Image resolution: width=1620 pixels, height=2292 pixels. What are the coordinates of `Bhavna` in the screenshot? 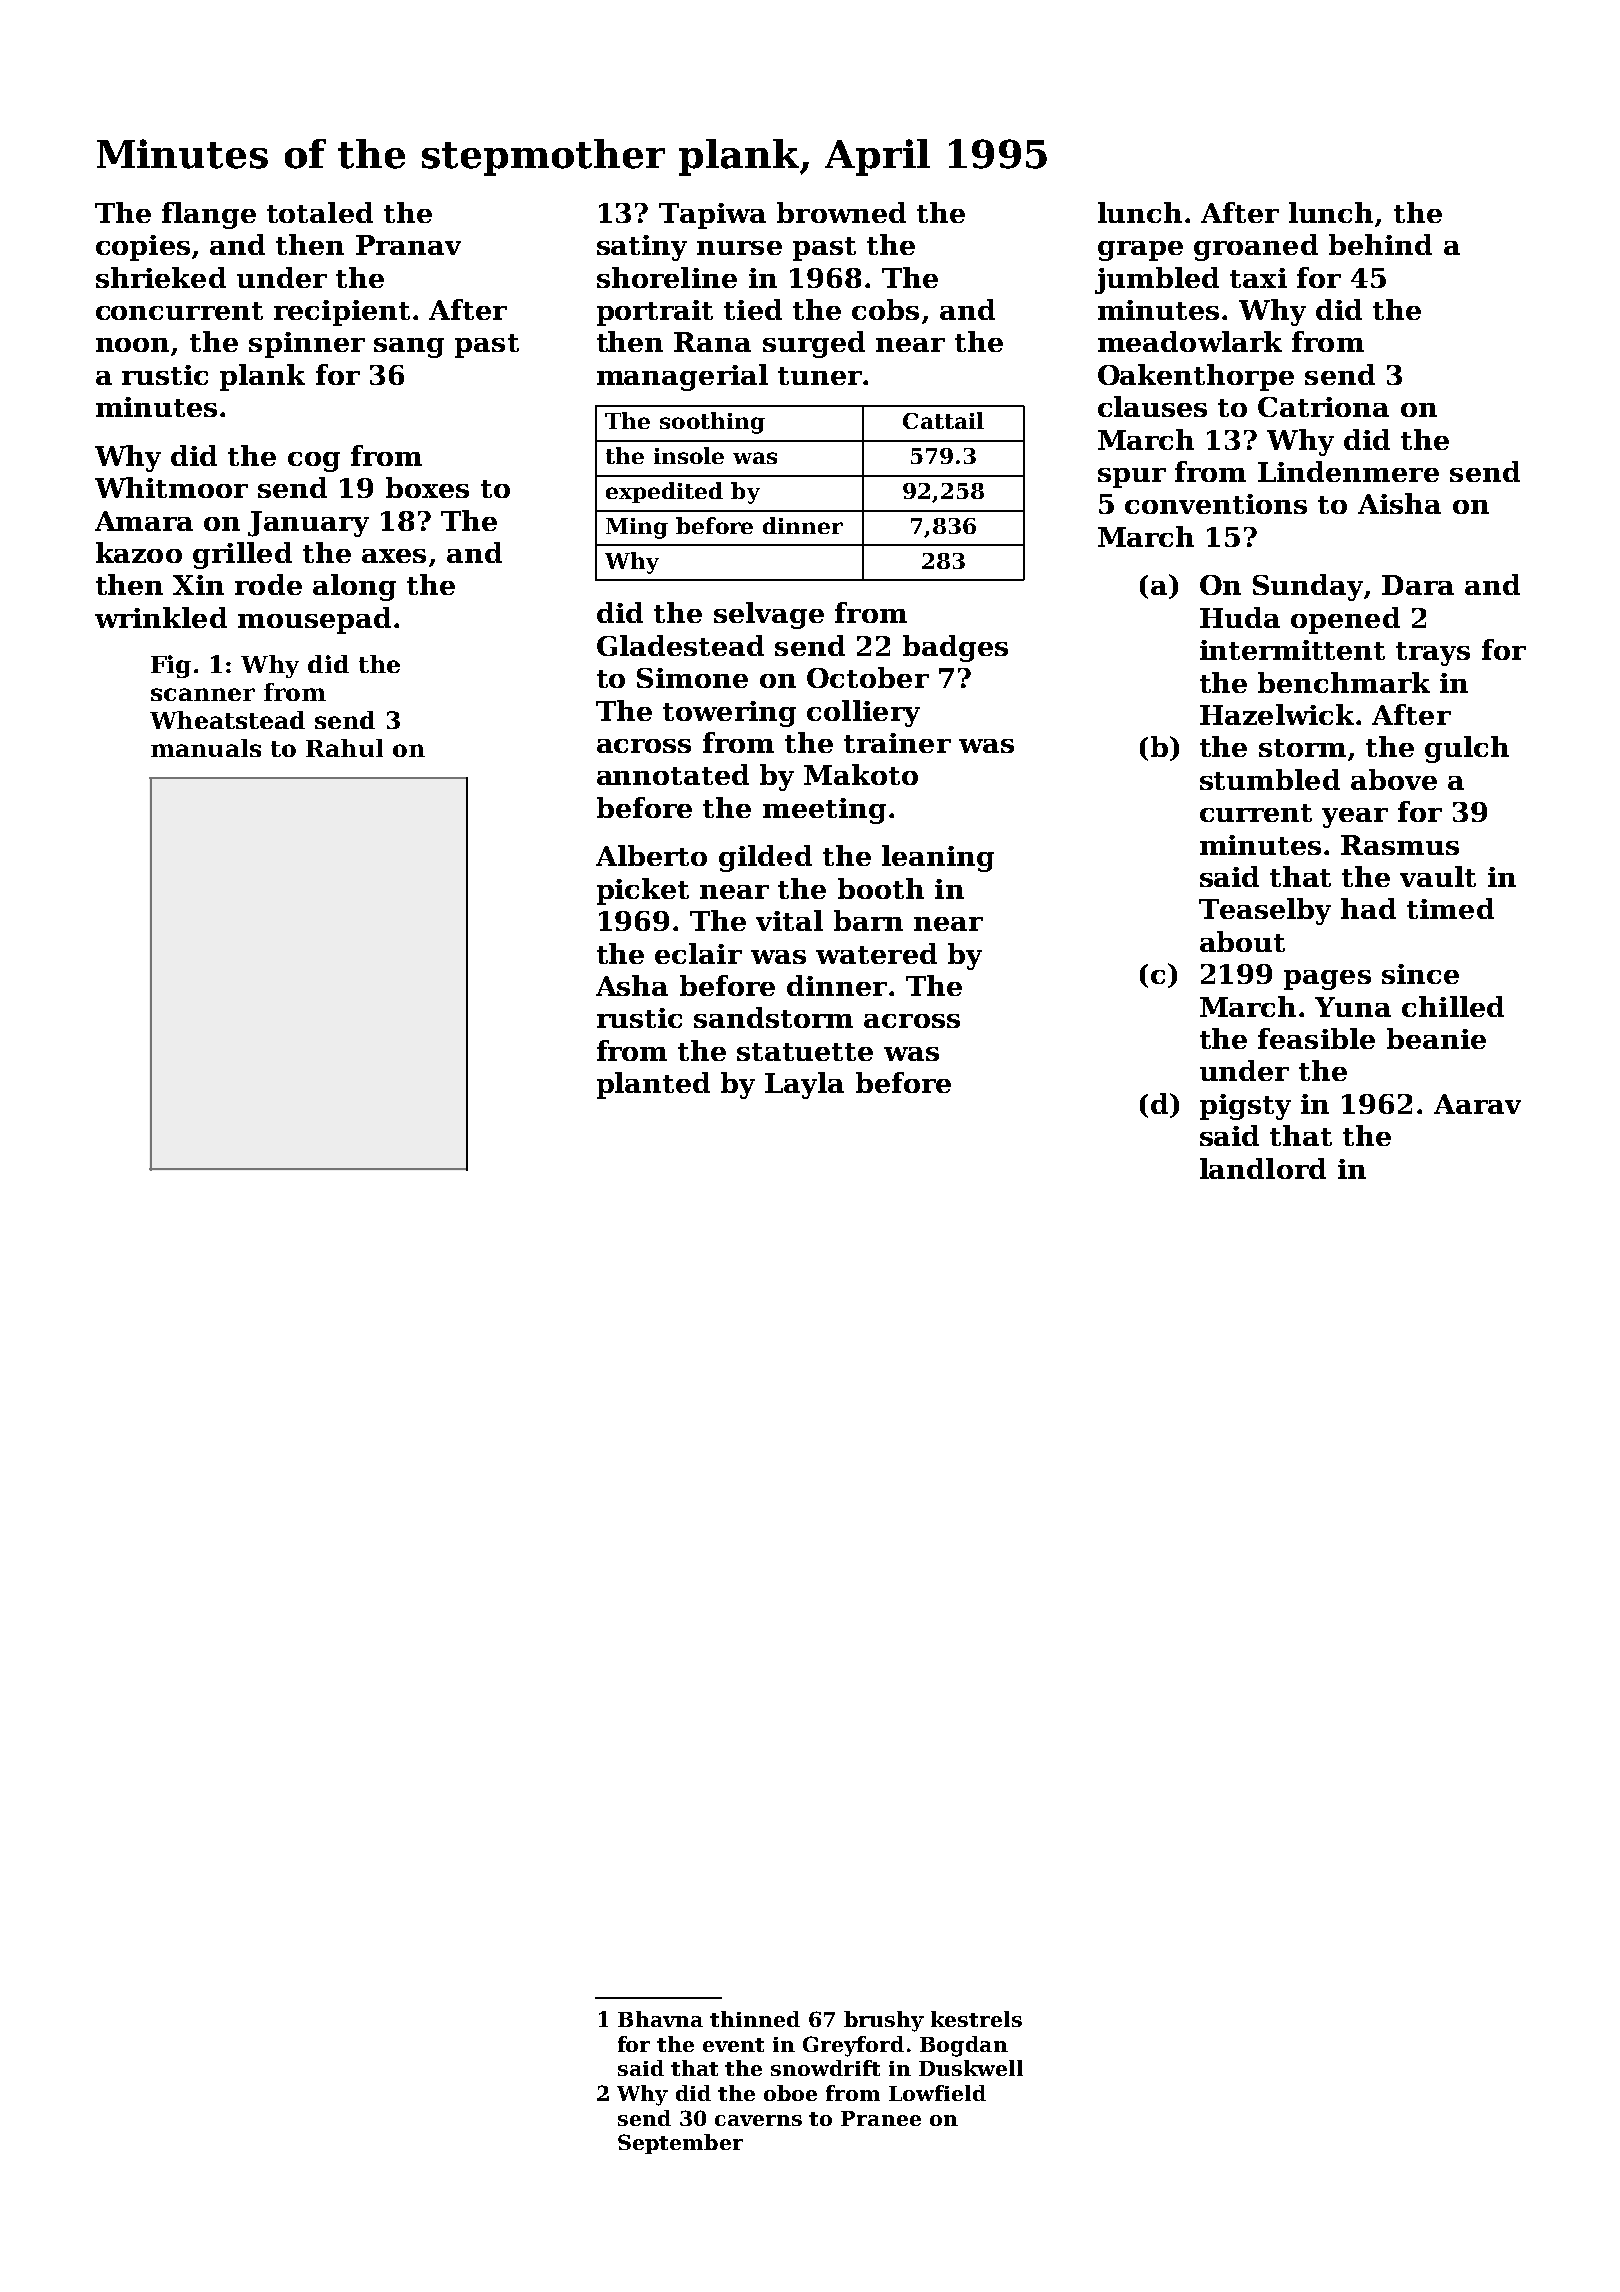 It's located at (660, 2019).
